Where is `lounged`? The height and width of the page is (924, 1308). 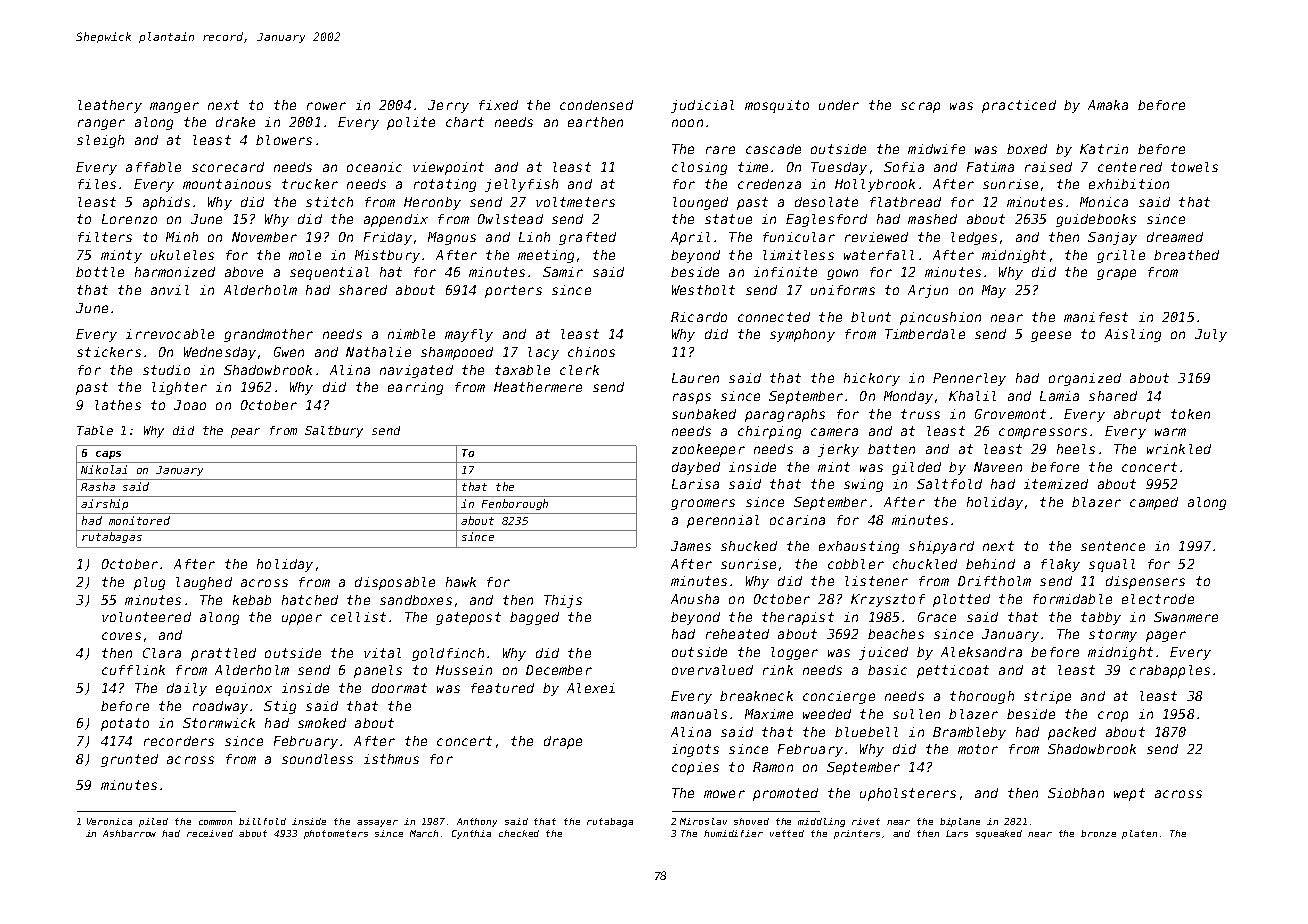
lounged is located at coordinates (700, 203).
